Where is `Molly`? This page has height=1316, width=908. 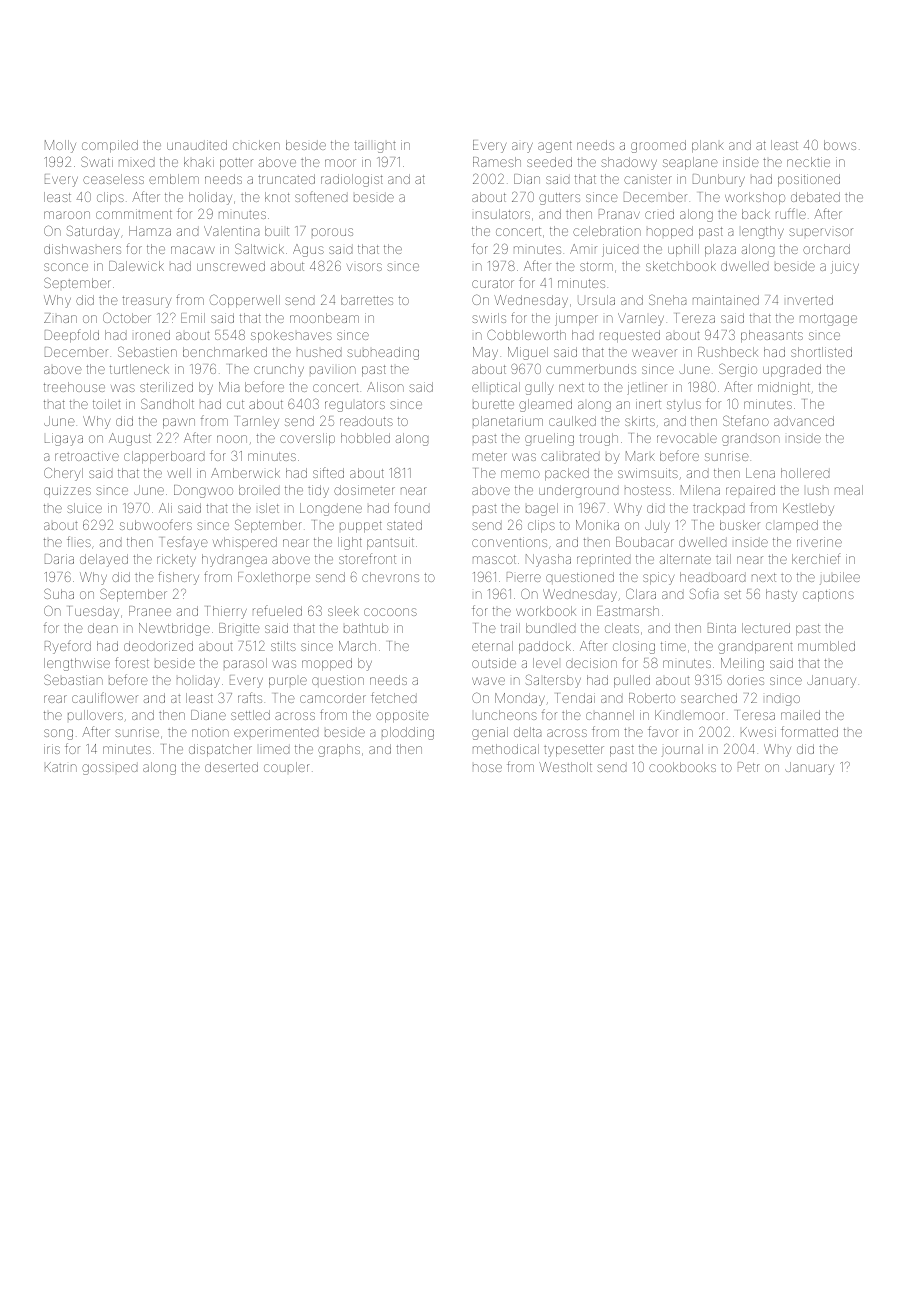 Molly is located at coordinates (60, 146).
